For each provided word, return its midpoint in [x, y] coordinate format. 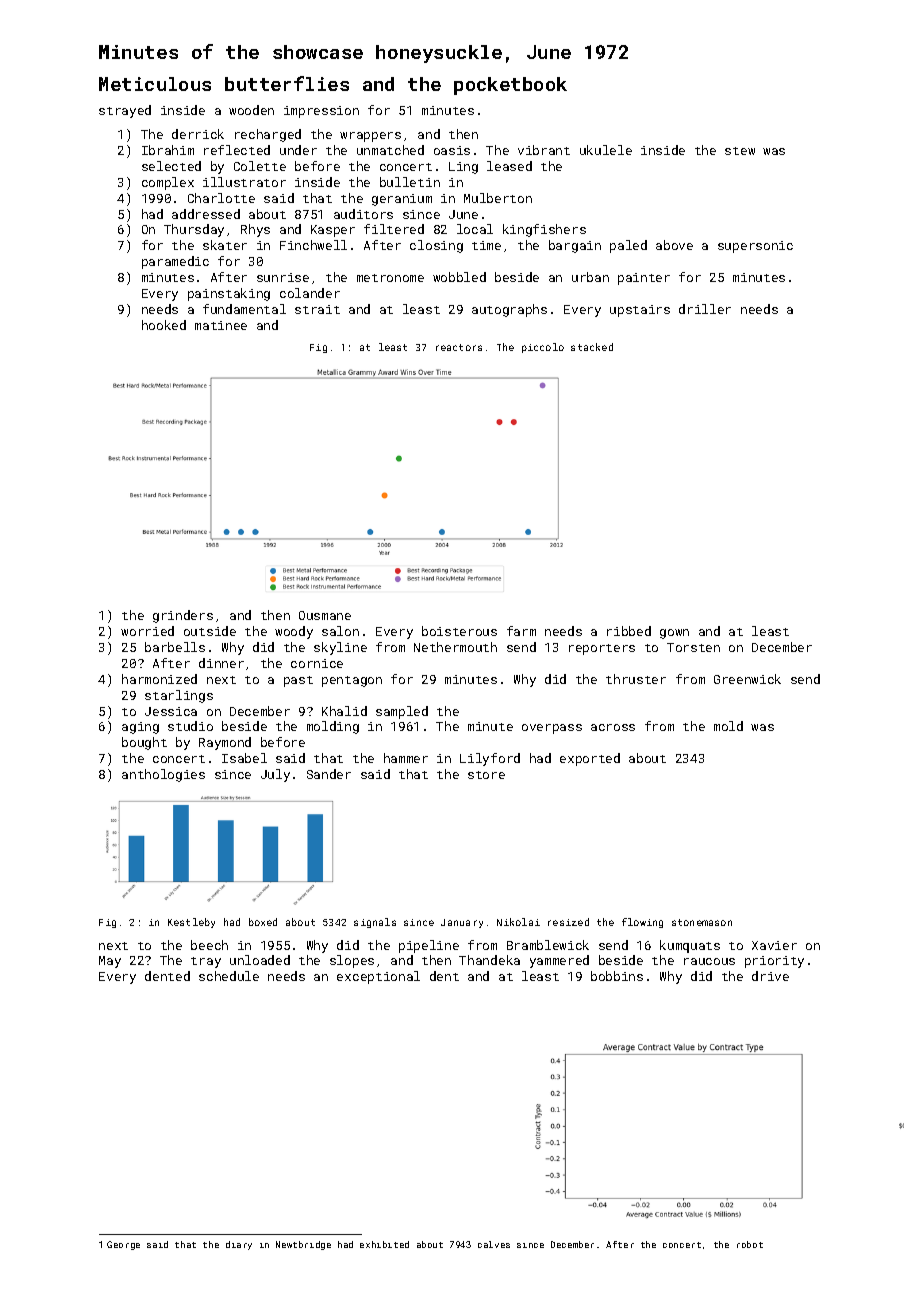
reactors [459, 347]
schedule [229, 976]
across [613, 727]
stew [740, 151]
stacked [592, 347]
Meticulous [155, 84]
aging [140, 728]
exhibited [384, 1244]
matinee [221, 325]
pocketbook [510, 86]
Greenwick [747, 679]
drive [770, 976]
